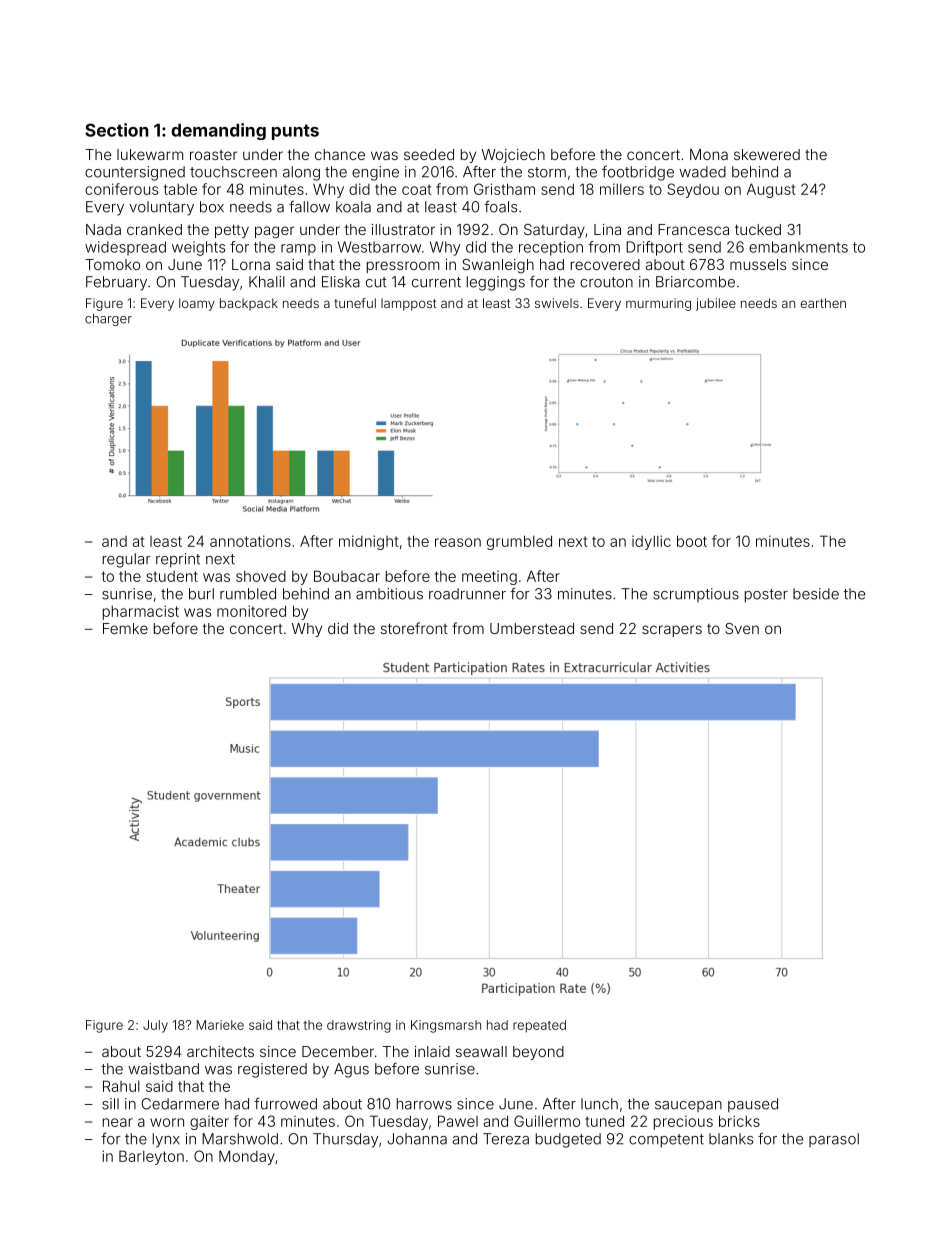  What do you see at coordinates (417, 1139) in the page?
I see `Johanna` at bounding box center [417, 1139].
